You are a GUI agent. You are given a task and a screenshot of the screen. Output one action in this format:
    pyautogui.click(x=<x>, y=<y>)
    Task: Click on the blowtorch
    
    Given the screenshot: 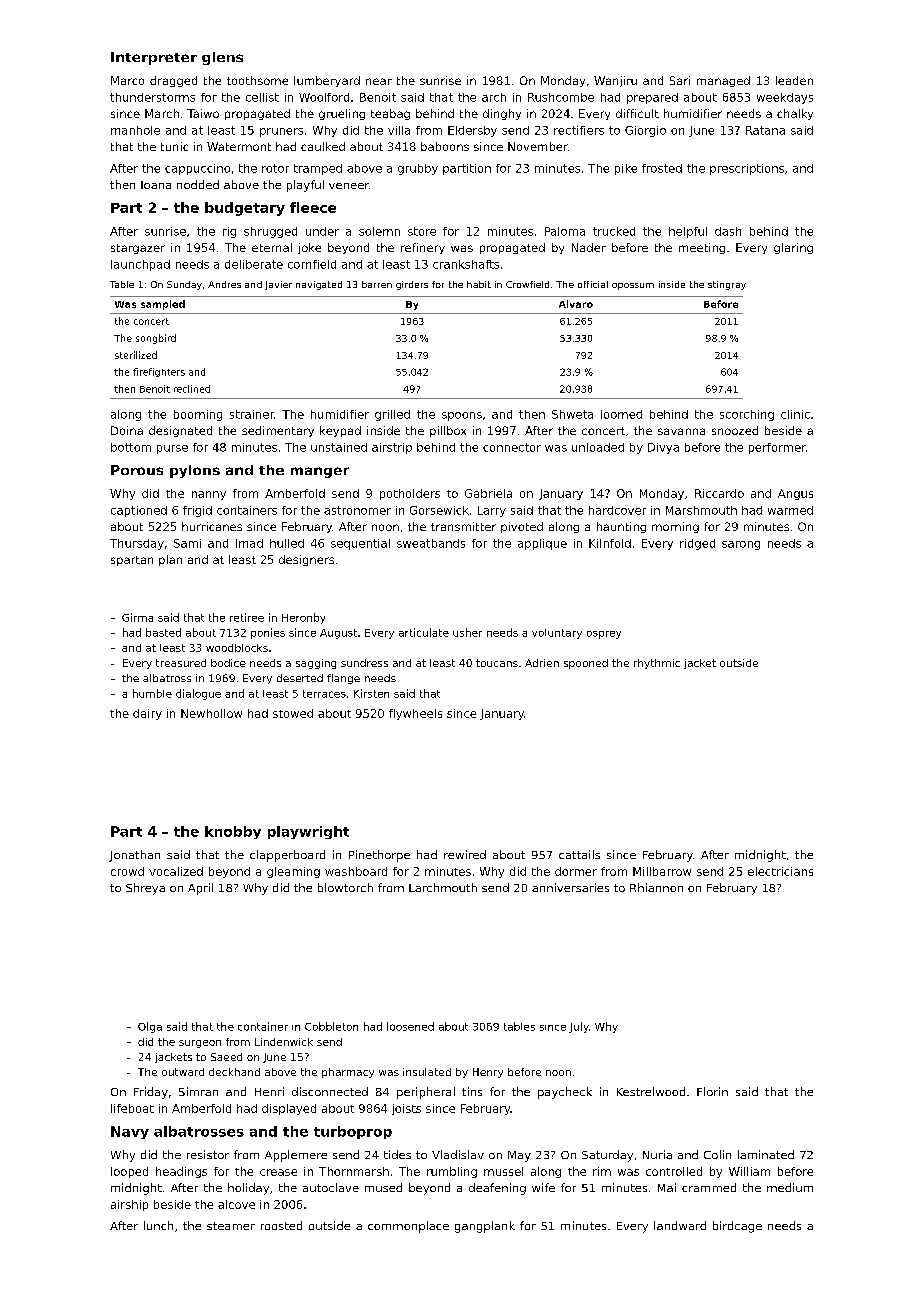 What is the action you would take?
    pyautogui.click(x=345, y=887)
